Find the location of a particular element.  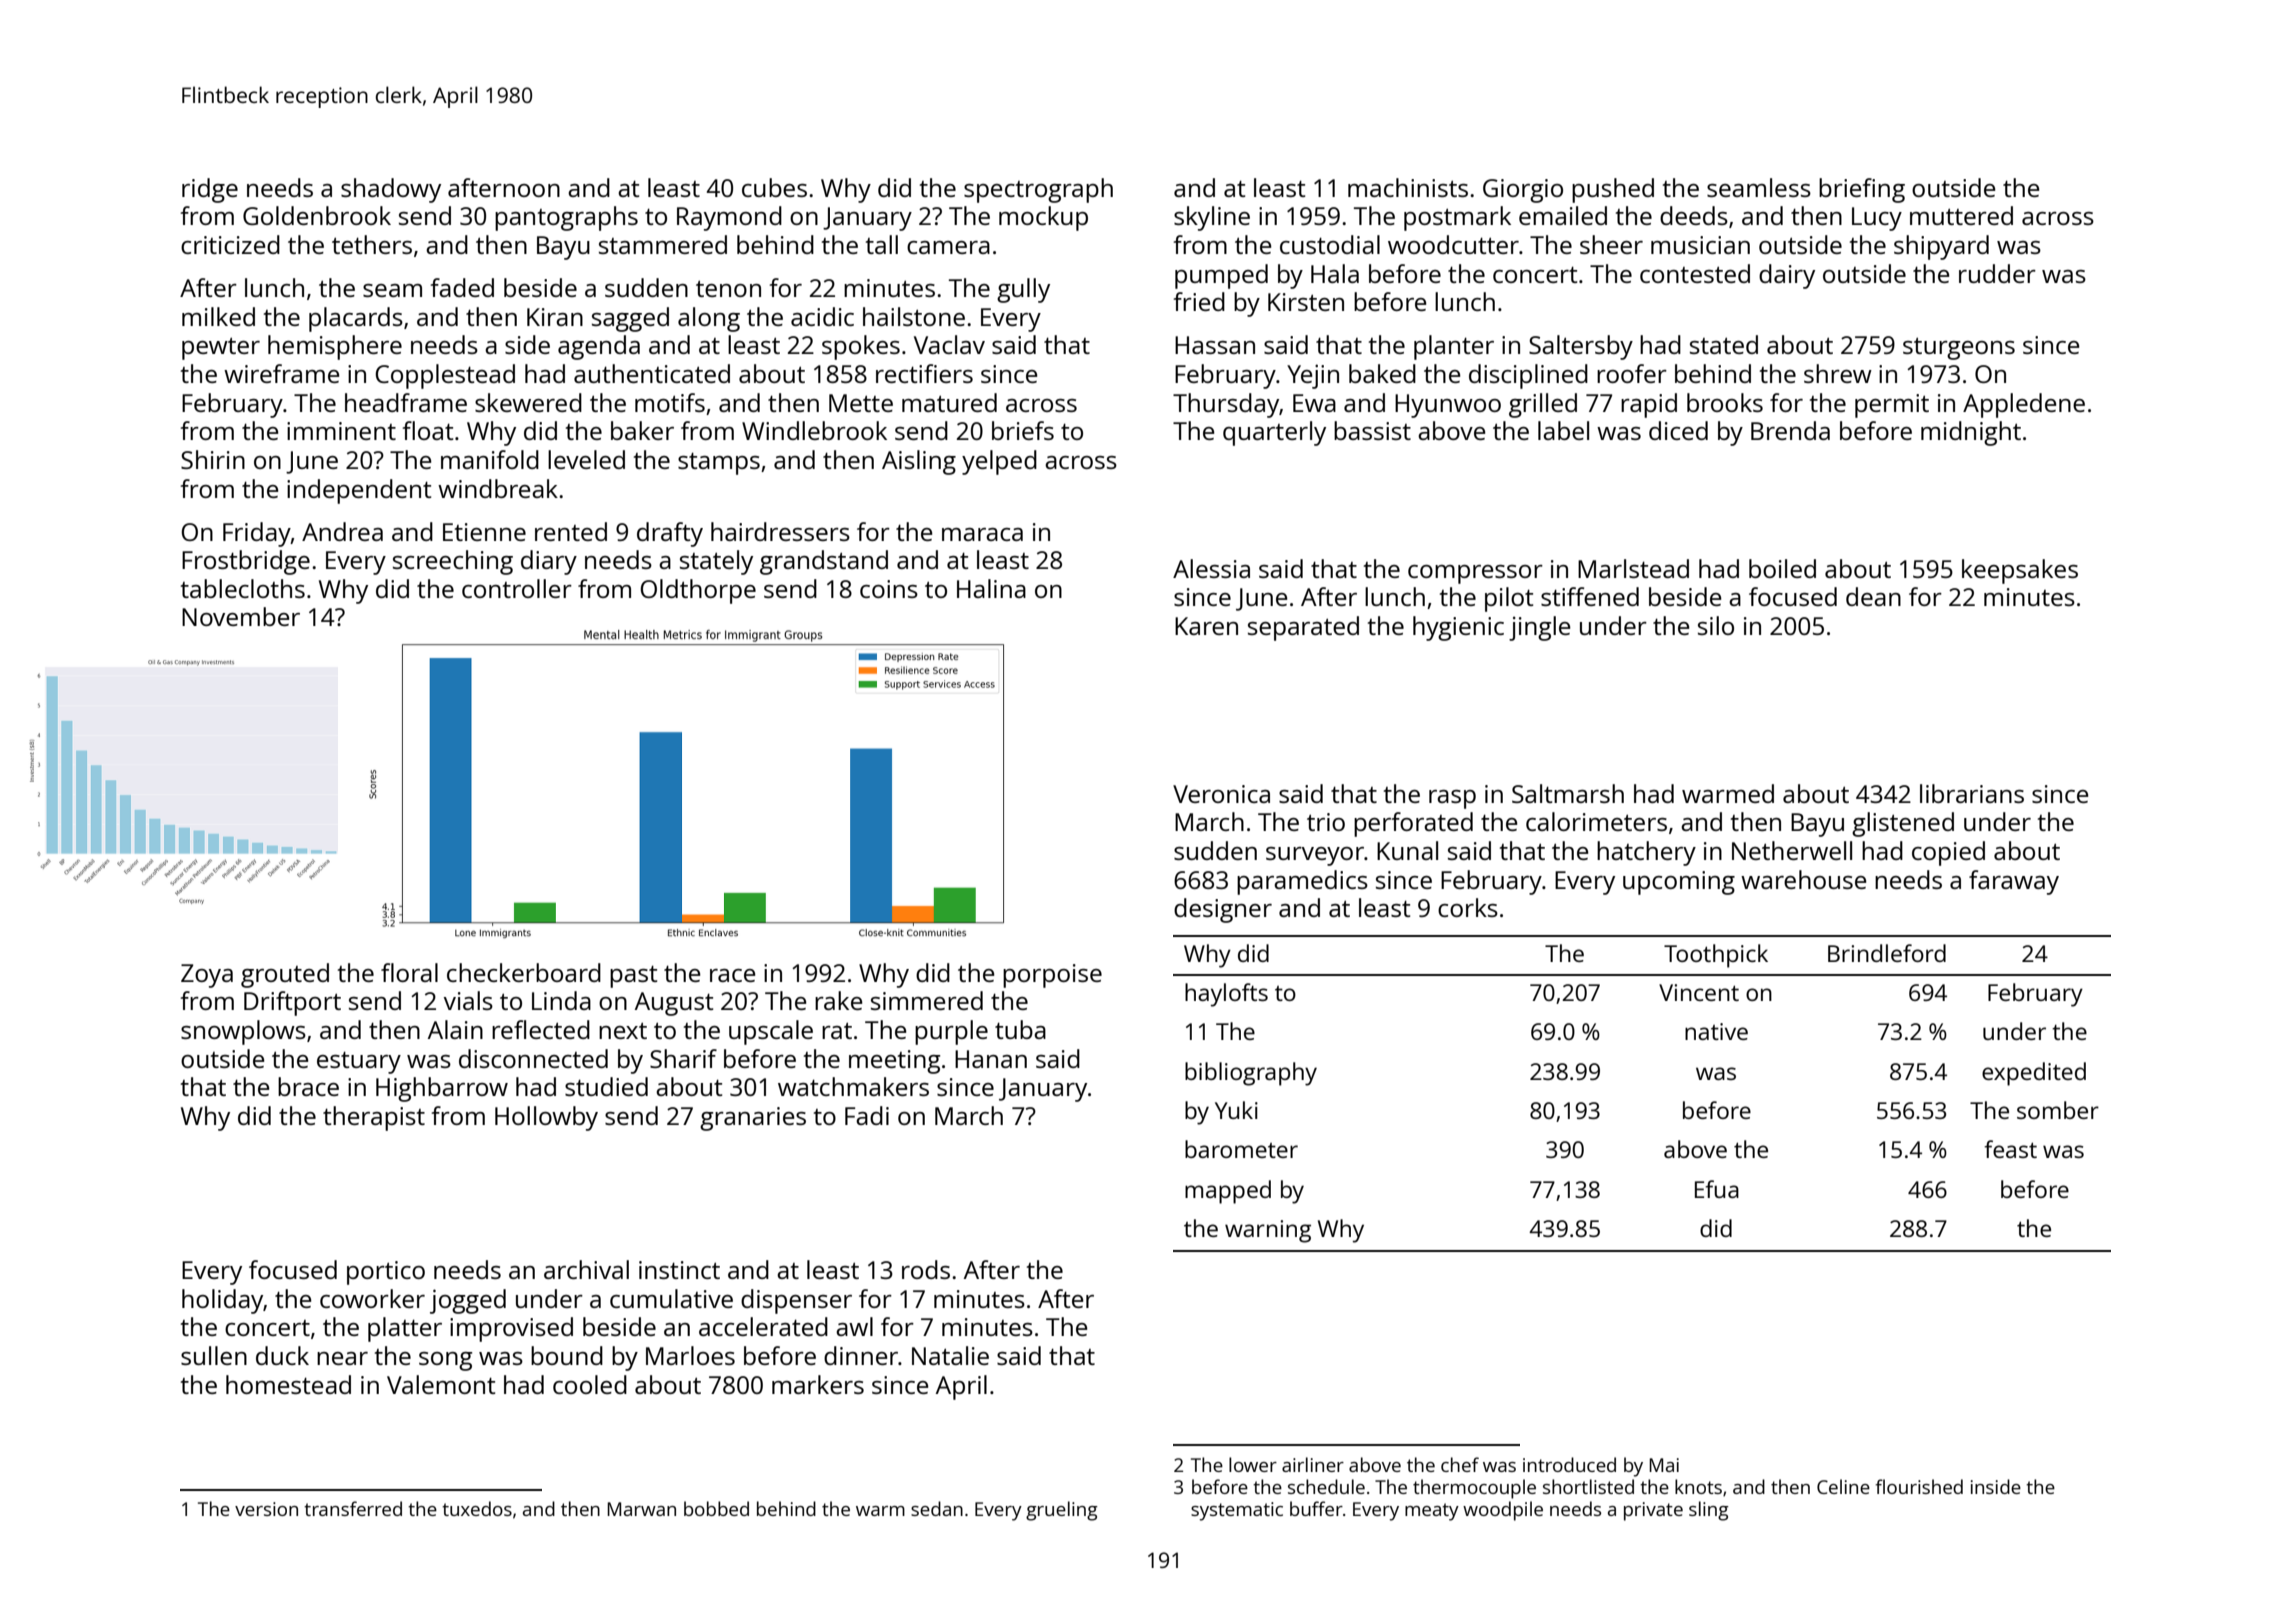

version is located at coordinates (266, 1509).
